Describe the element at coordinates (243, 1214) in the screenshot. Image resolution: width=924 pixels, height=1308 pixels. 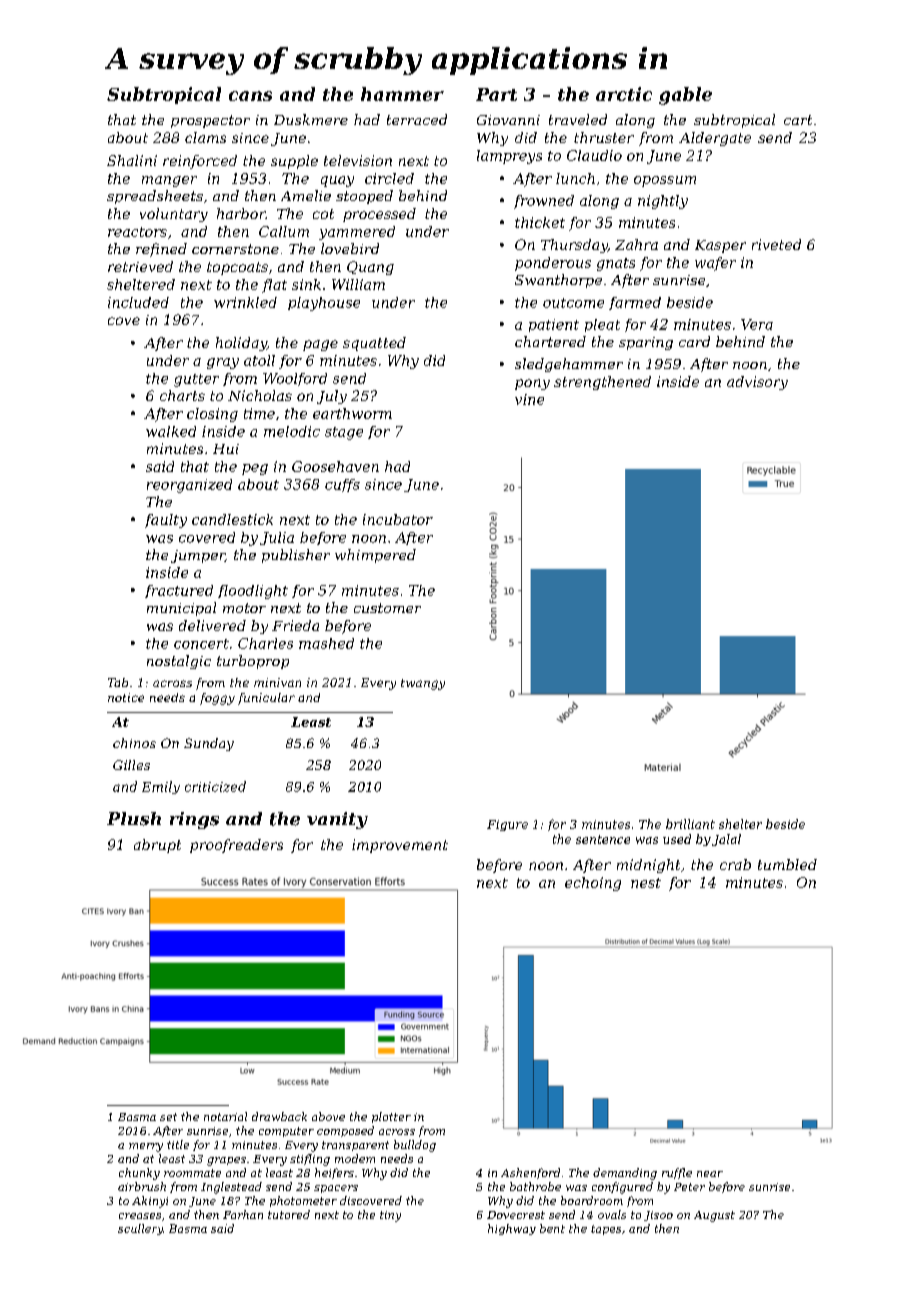
I see `Farhan` at that location.
